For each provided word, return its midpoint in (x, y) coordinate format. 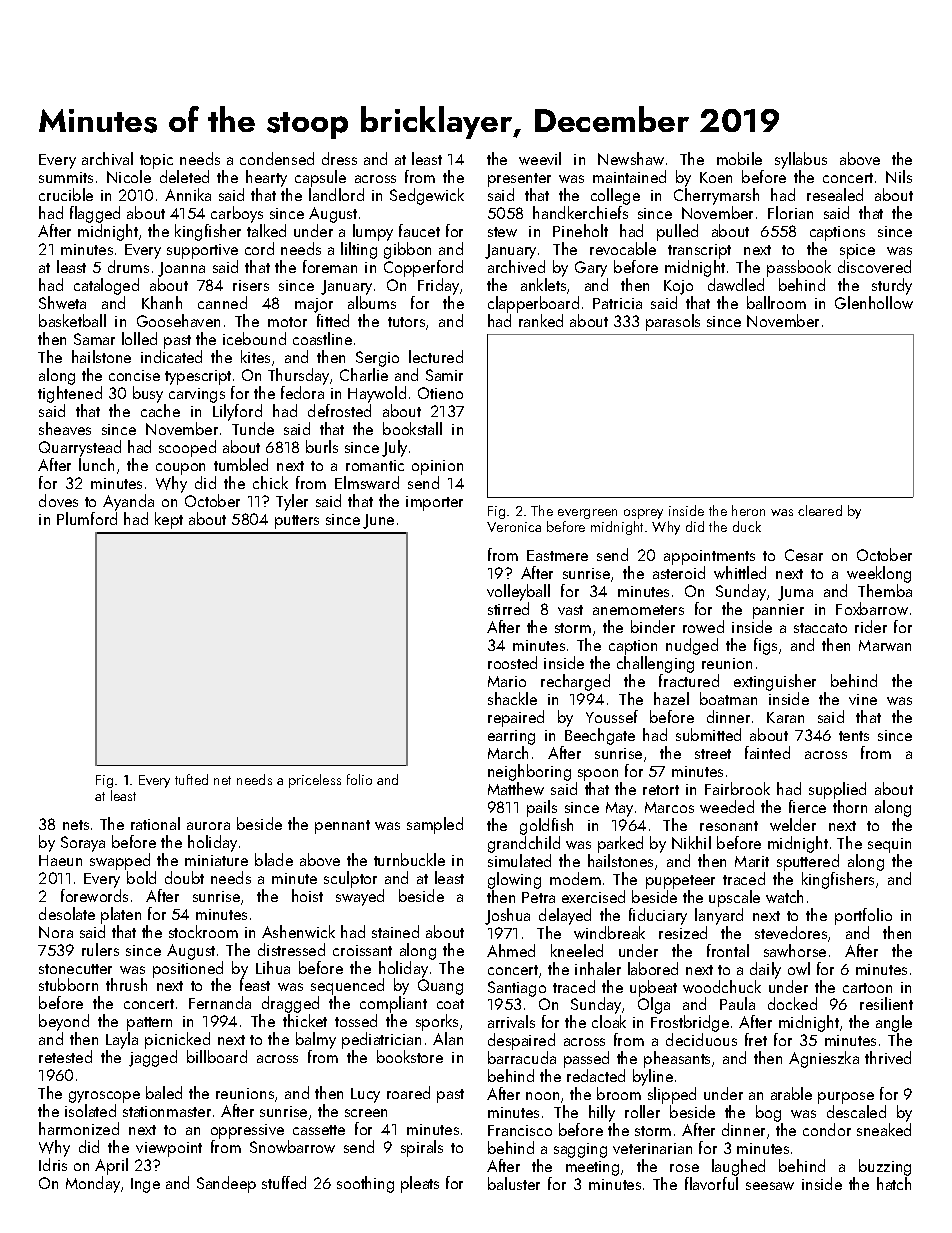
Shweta (62, 302)
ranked (541, 320)
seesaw (770, 1186)
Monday (93, 1184)
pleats (420, 1184)
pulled (677, 232)
